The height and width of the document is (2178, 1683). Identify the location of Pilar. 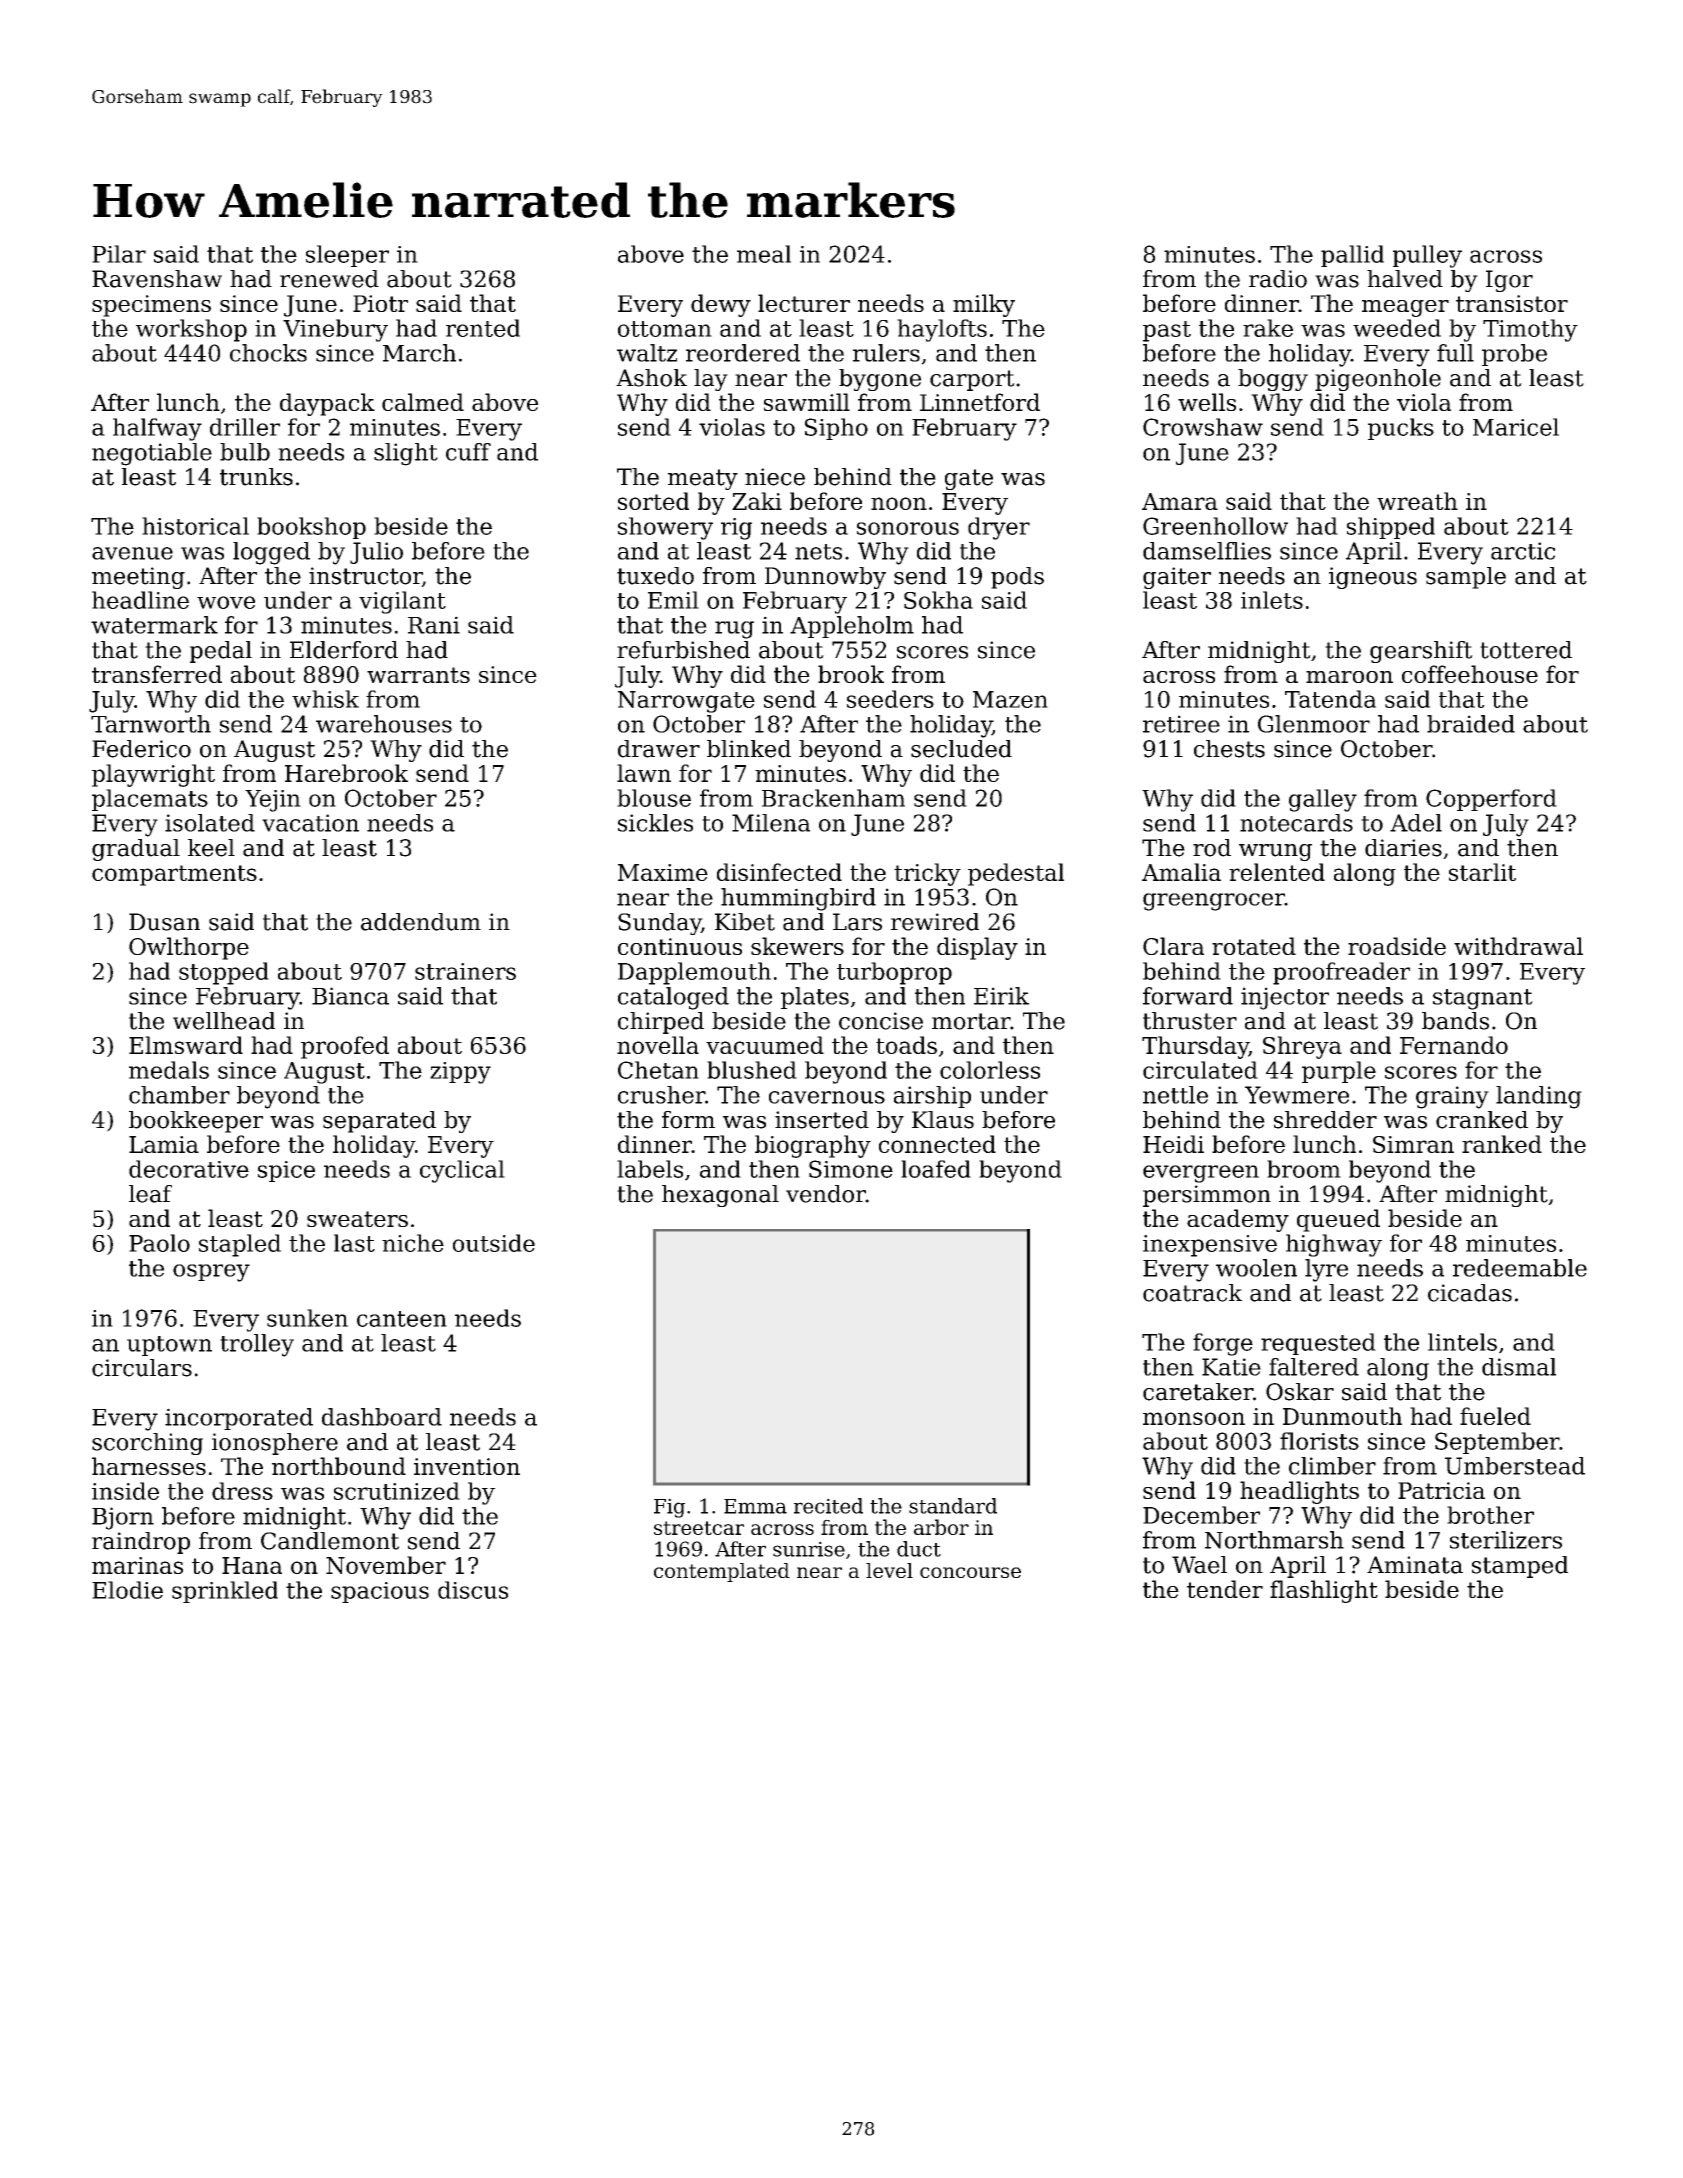
(119, 254).
